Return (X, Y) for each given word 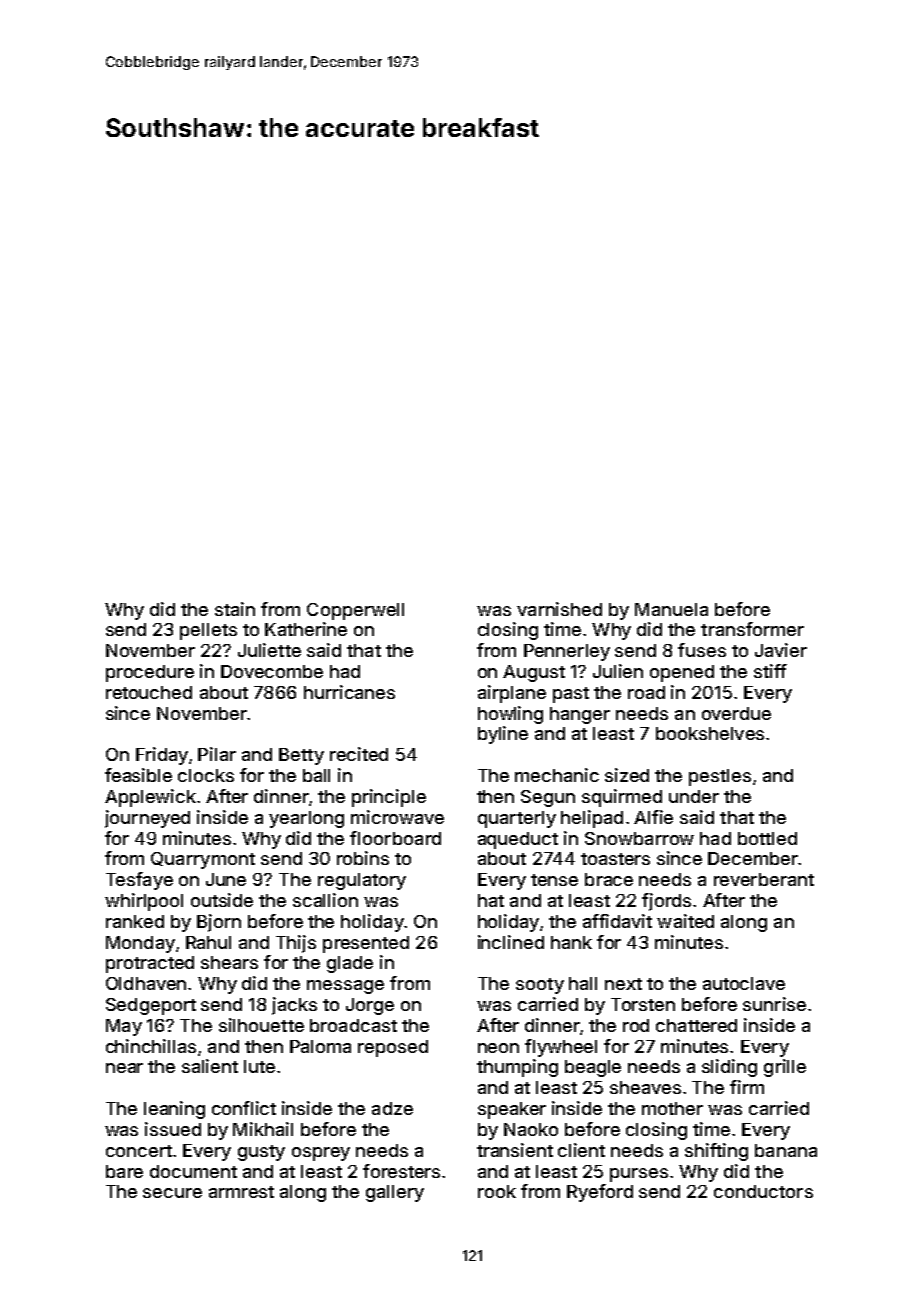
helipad (592, 819)
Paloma (320, 1046)
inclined (511, 942)
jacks (294, 1006)
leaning (174, 1110)
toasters (615, 859)
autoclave (744, 983)
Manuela (671, 609)
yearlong (306, 819)
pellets (208, 631)
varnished (559, 609)
